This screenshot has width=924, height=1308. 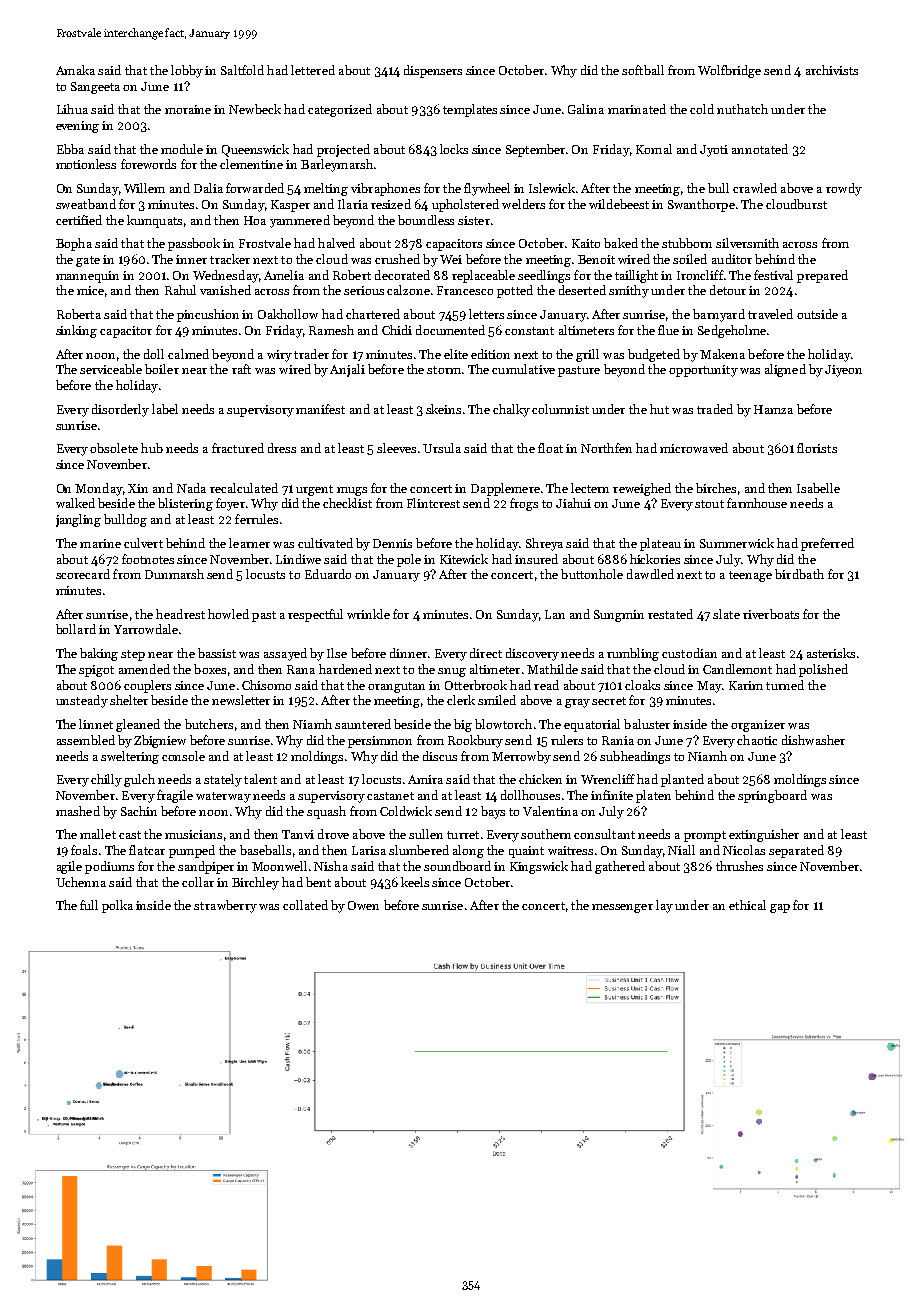 I want to click on constant, so click(x=529, y=331).
